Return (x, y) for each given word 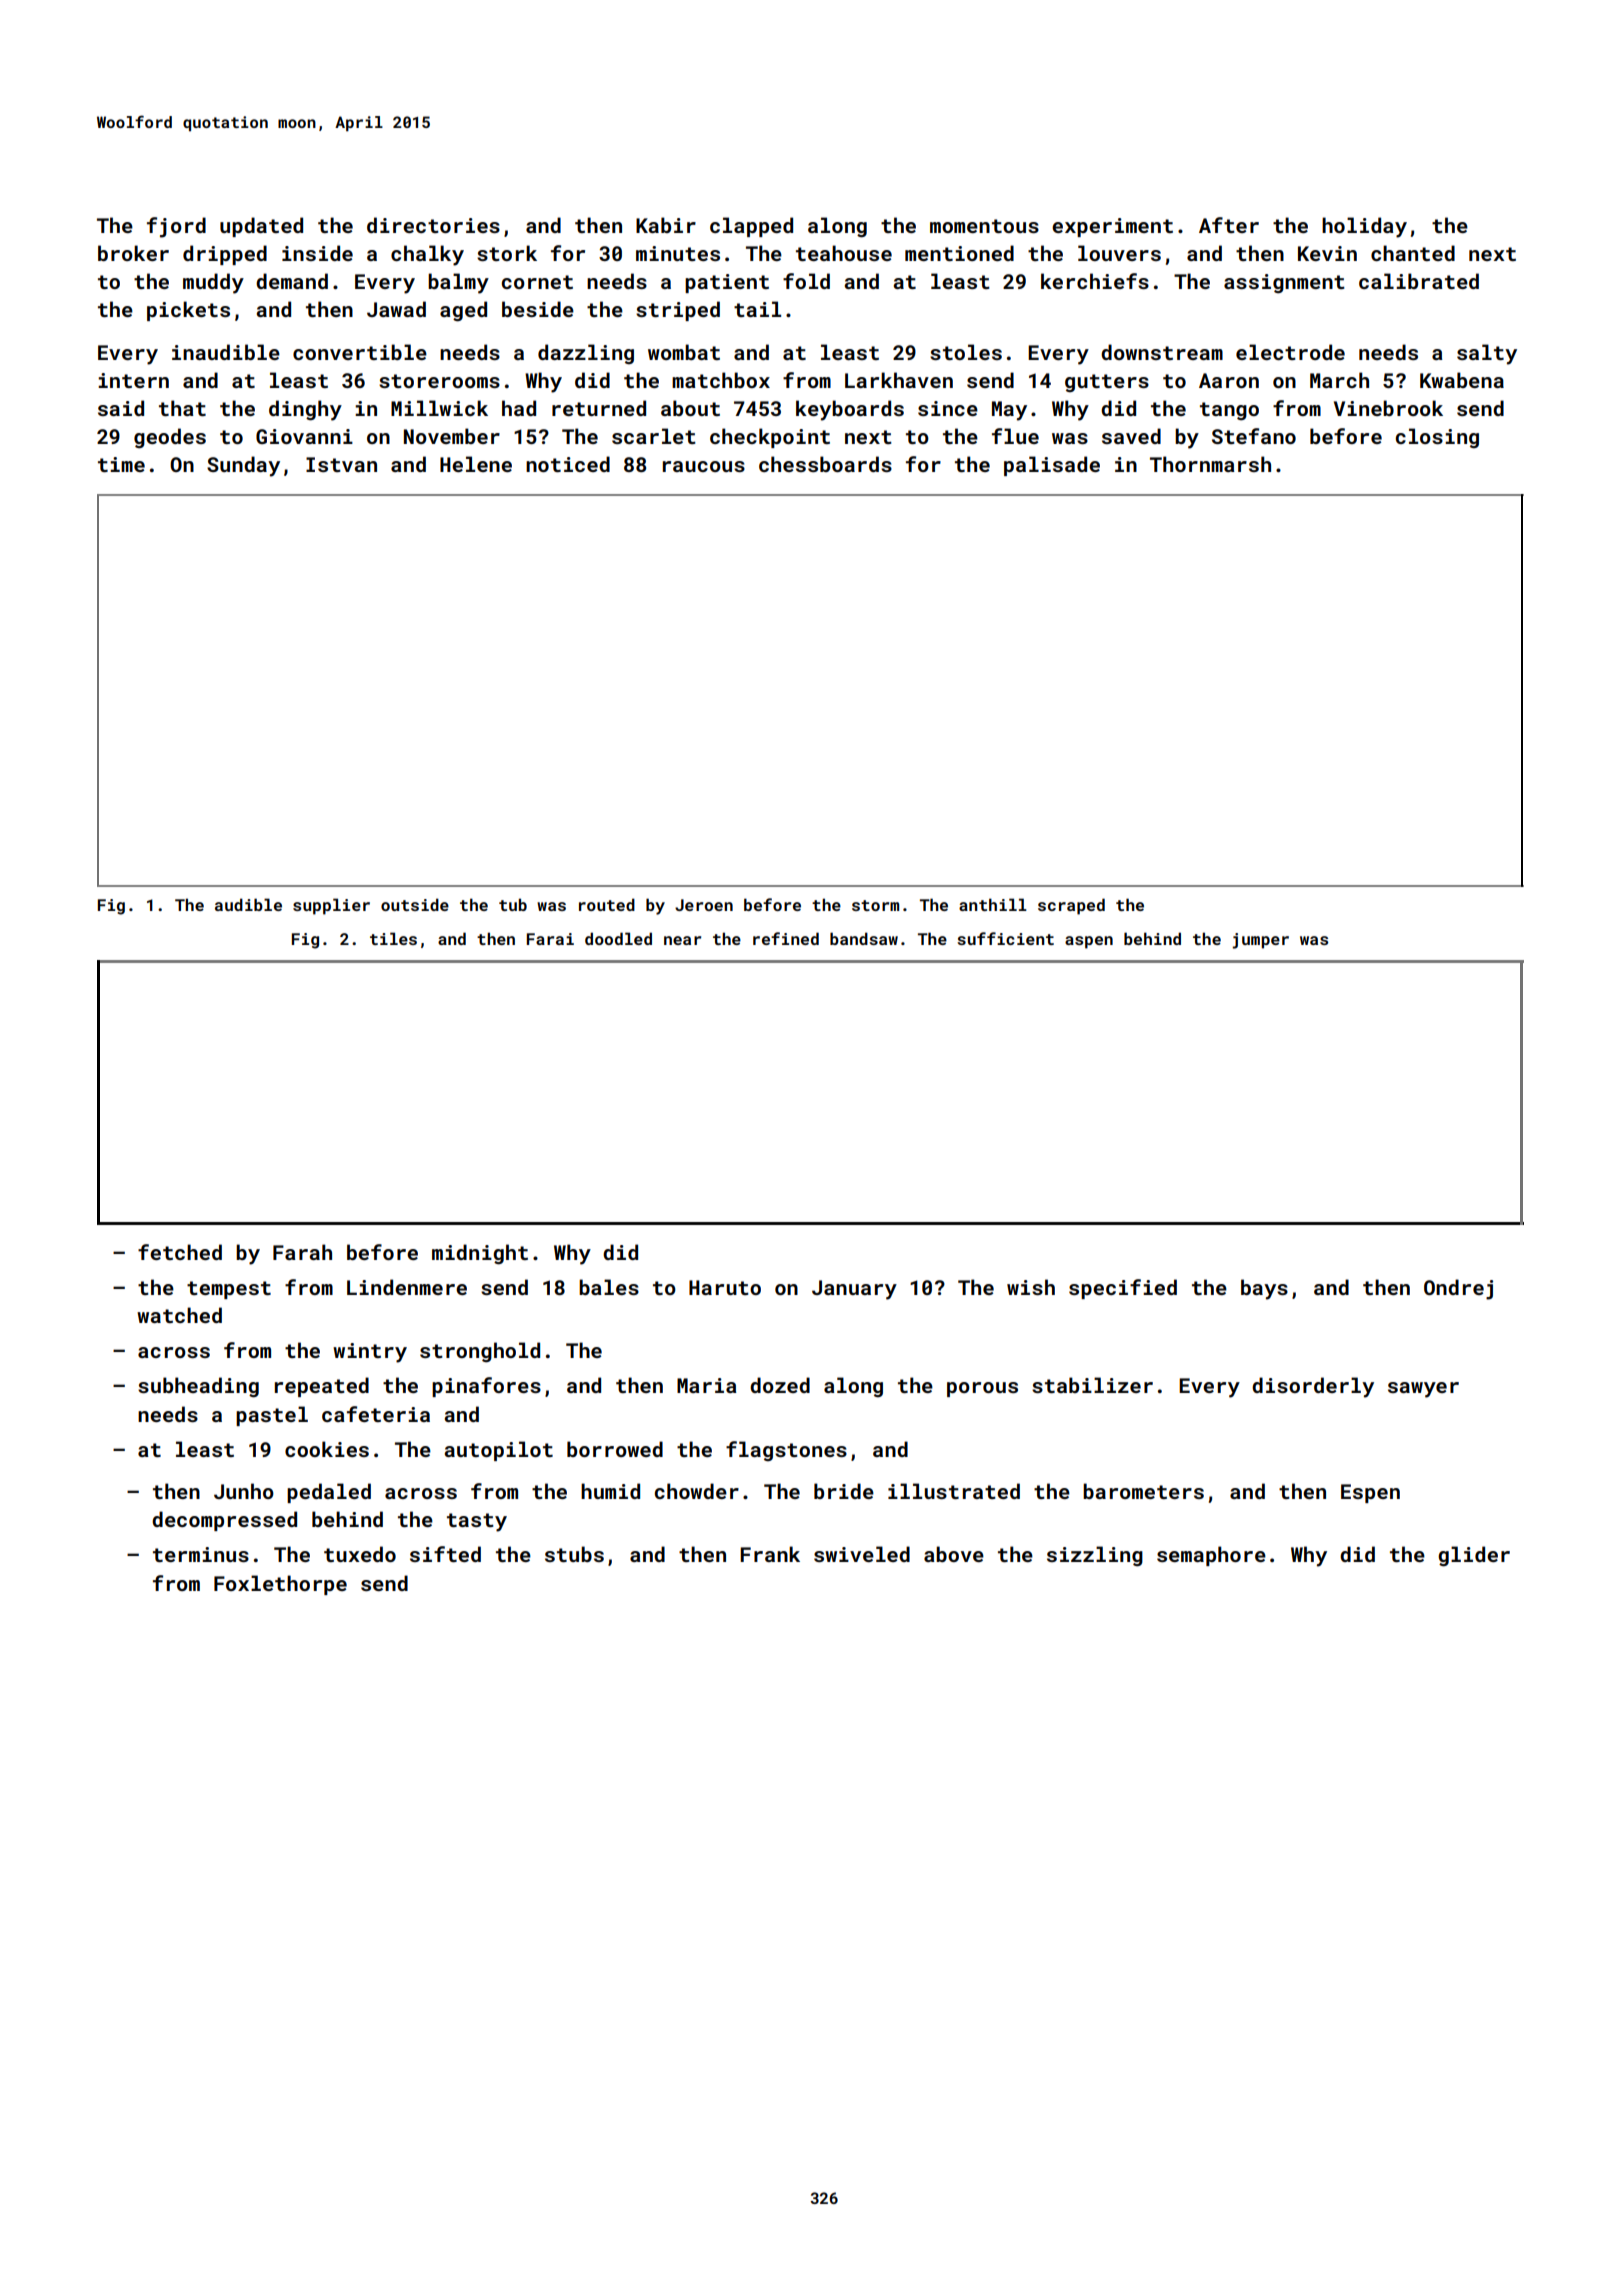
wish (1031, 1287)
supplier (331, 906)
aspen (1089, 942)
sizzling (1095, 1556)
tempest (229, 1290)
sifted (445, 1554)
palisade (1052, 466)
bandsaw (864, 938)
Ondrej (1458, 1289)
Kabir (666, 225)
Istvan (341, 464)
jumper (1260, 941)
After (1229, 225)
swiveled (862, 1554)
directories (433, 225)
